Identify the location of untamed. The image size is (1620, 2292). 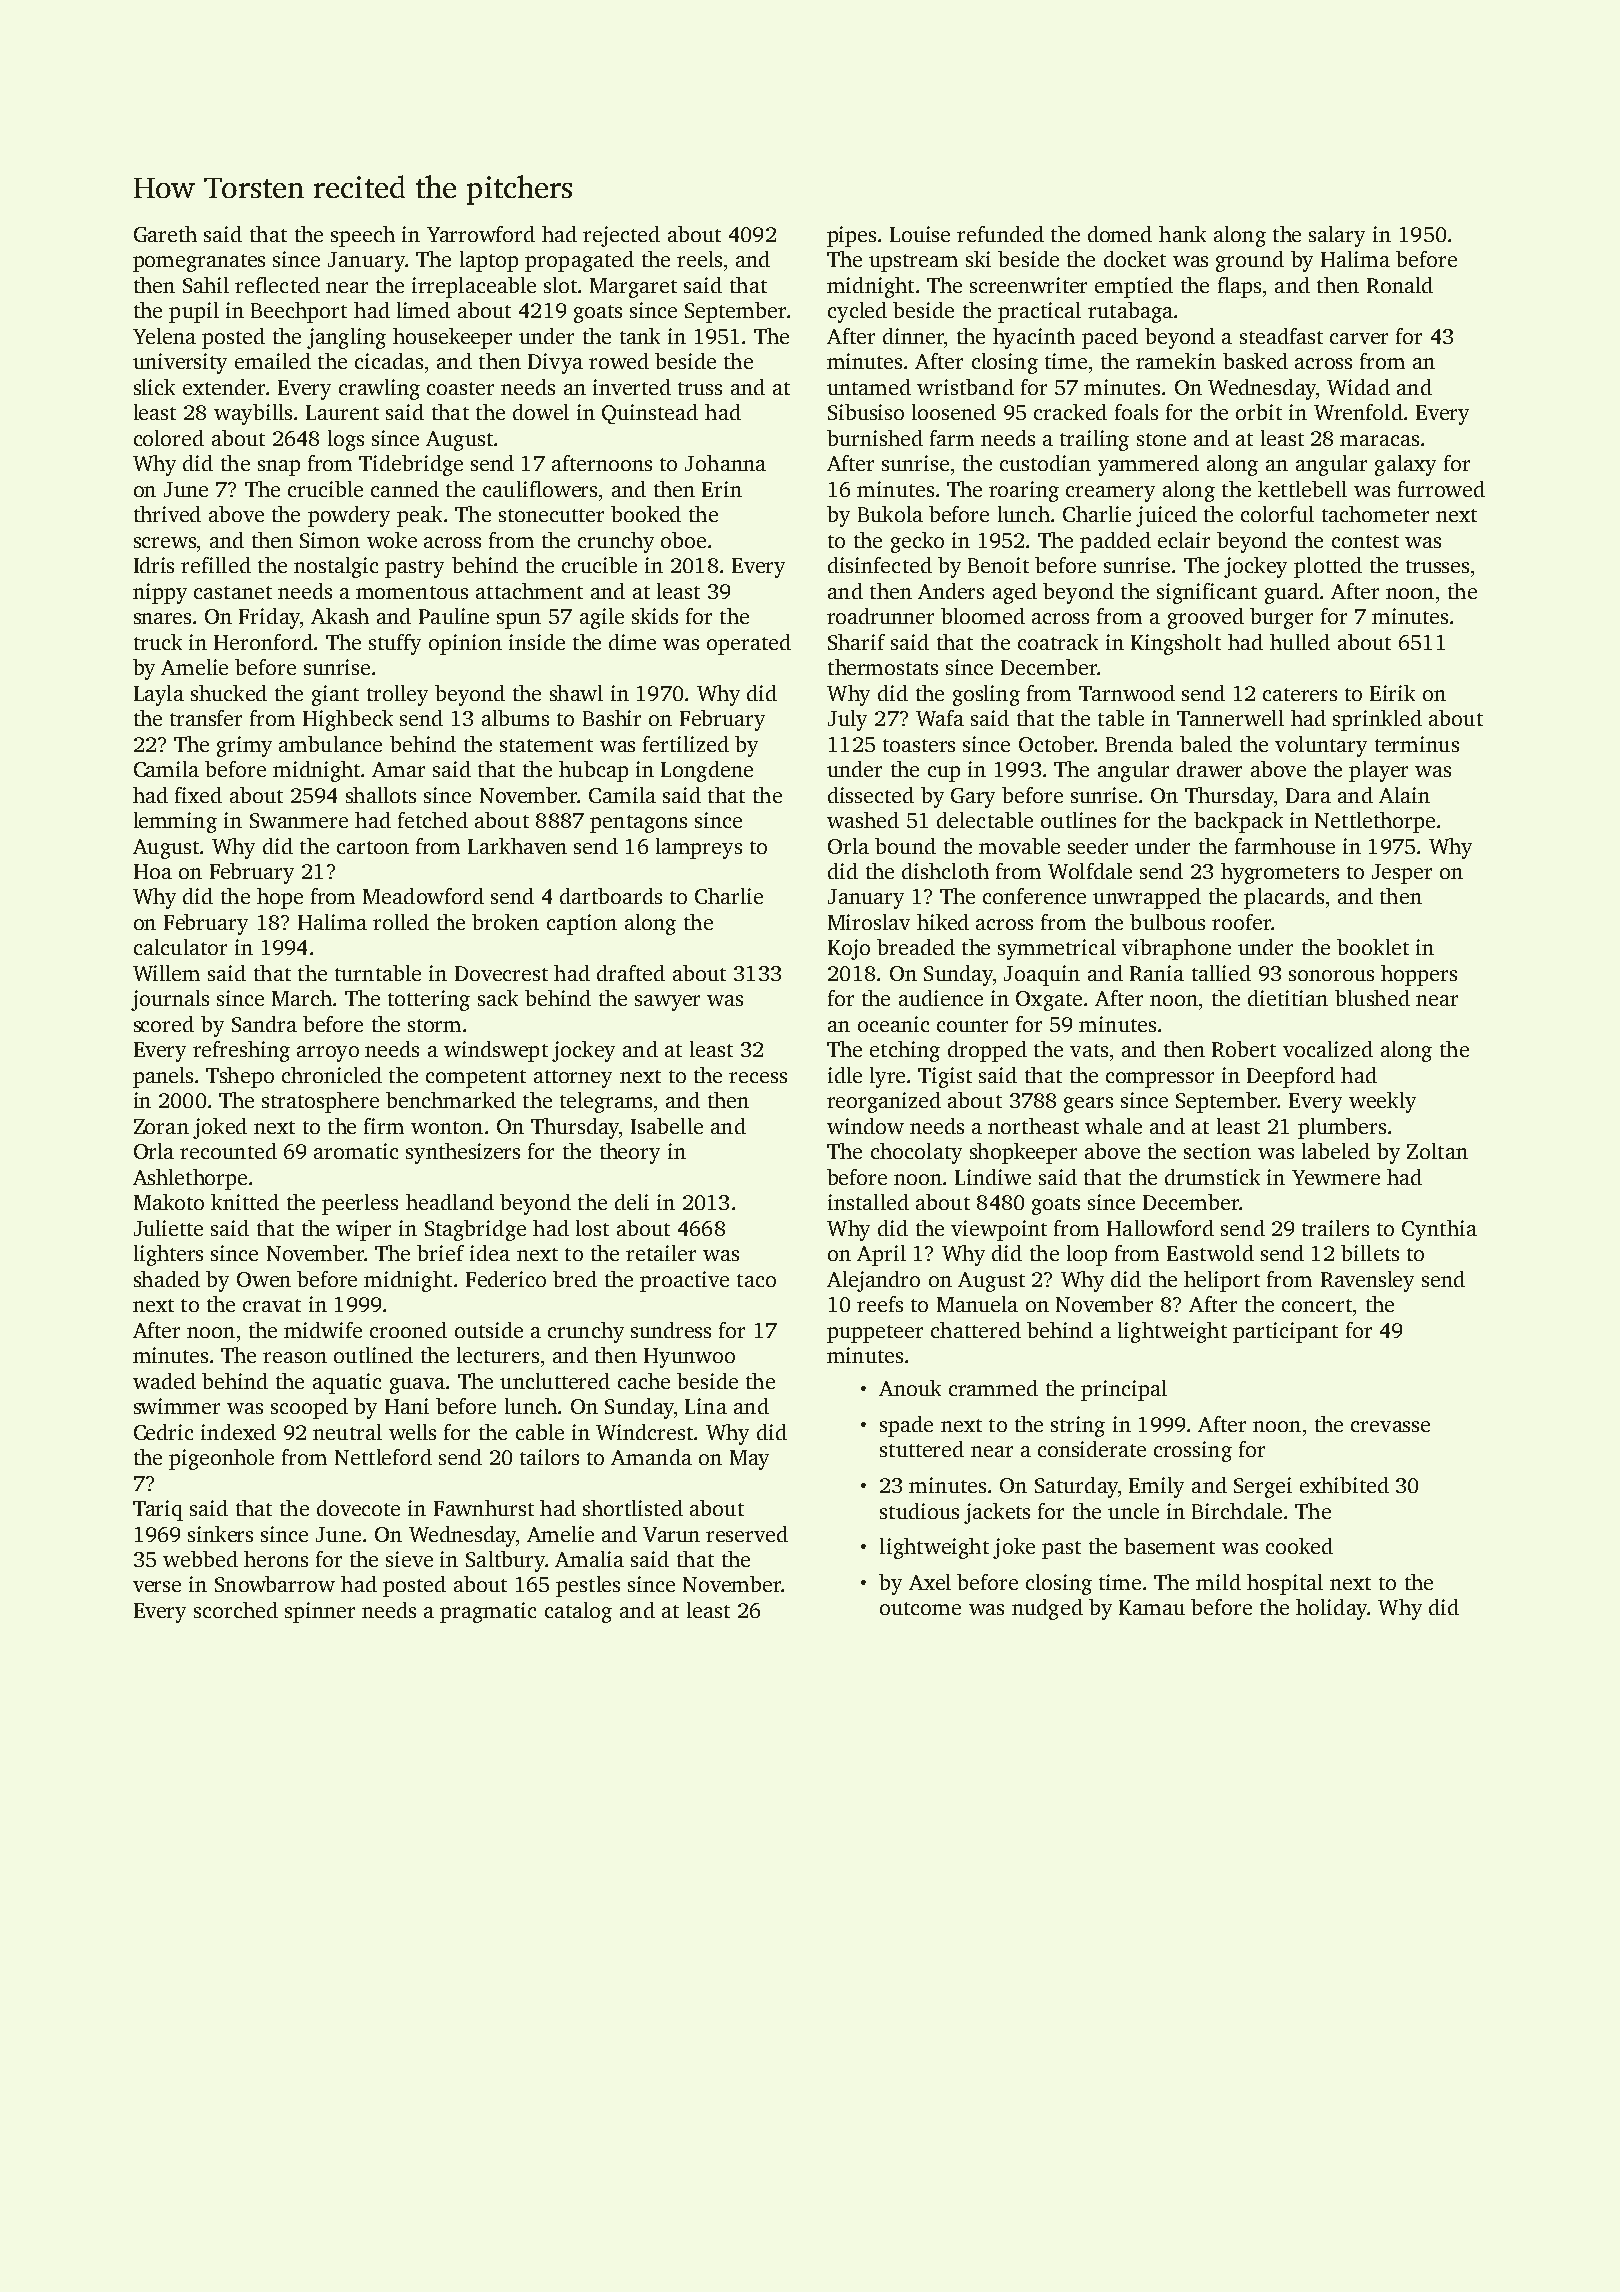
(869, 387).
